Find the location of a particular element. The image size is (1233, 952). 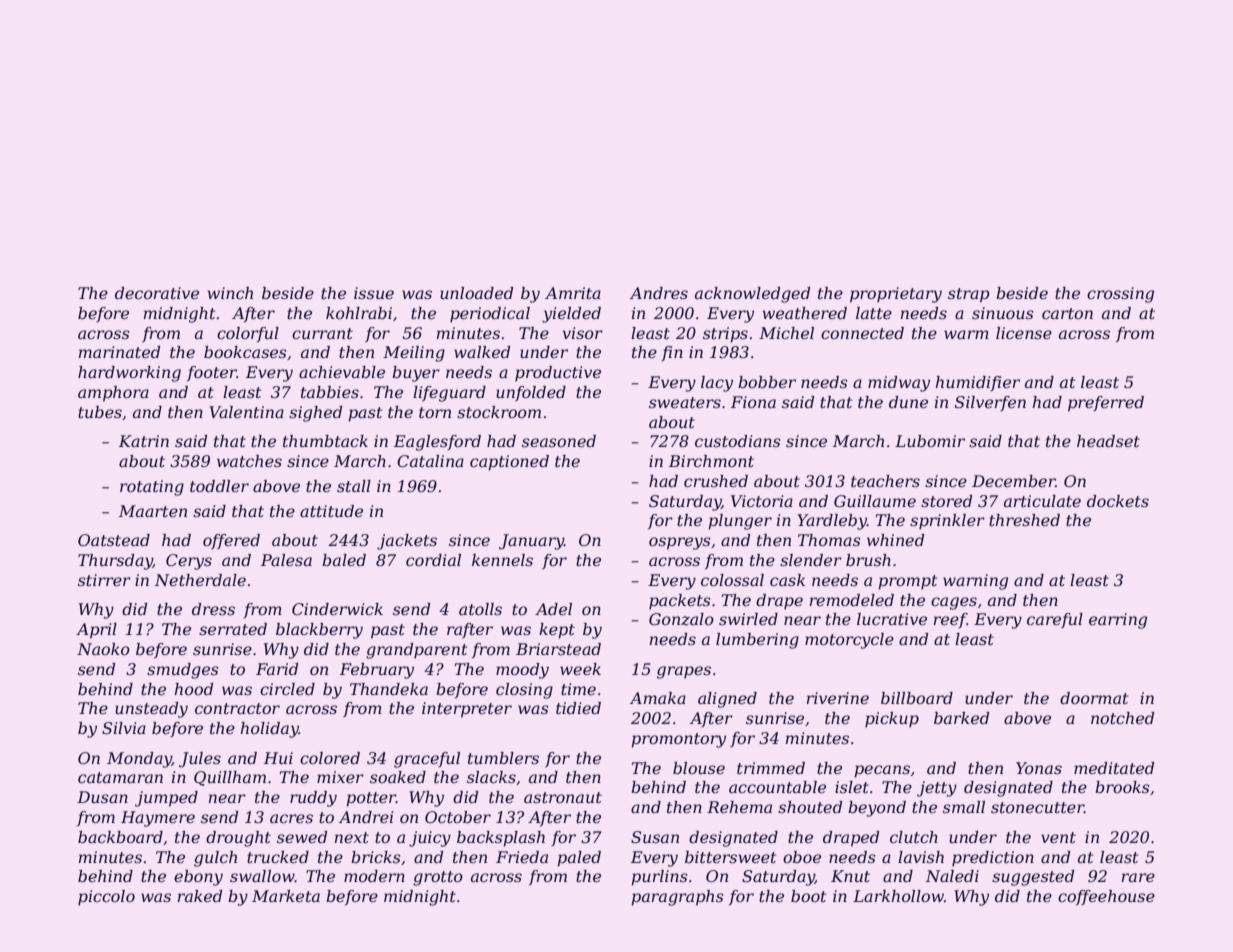

piccolo is located at coordinates (106, 898).
